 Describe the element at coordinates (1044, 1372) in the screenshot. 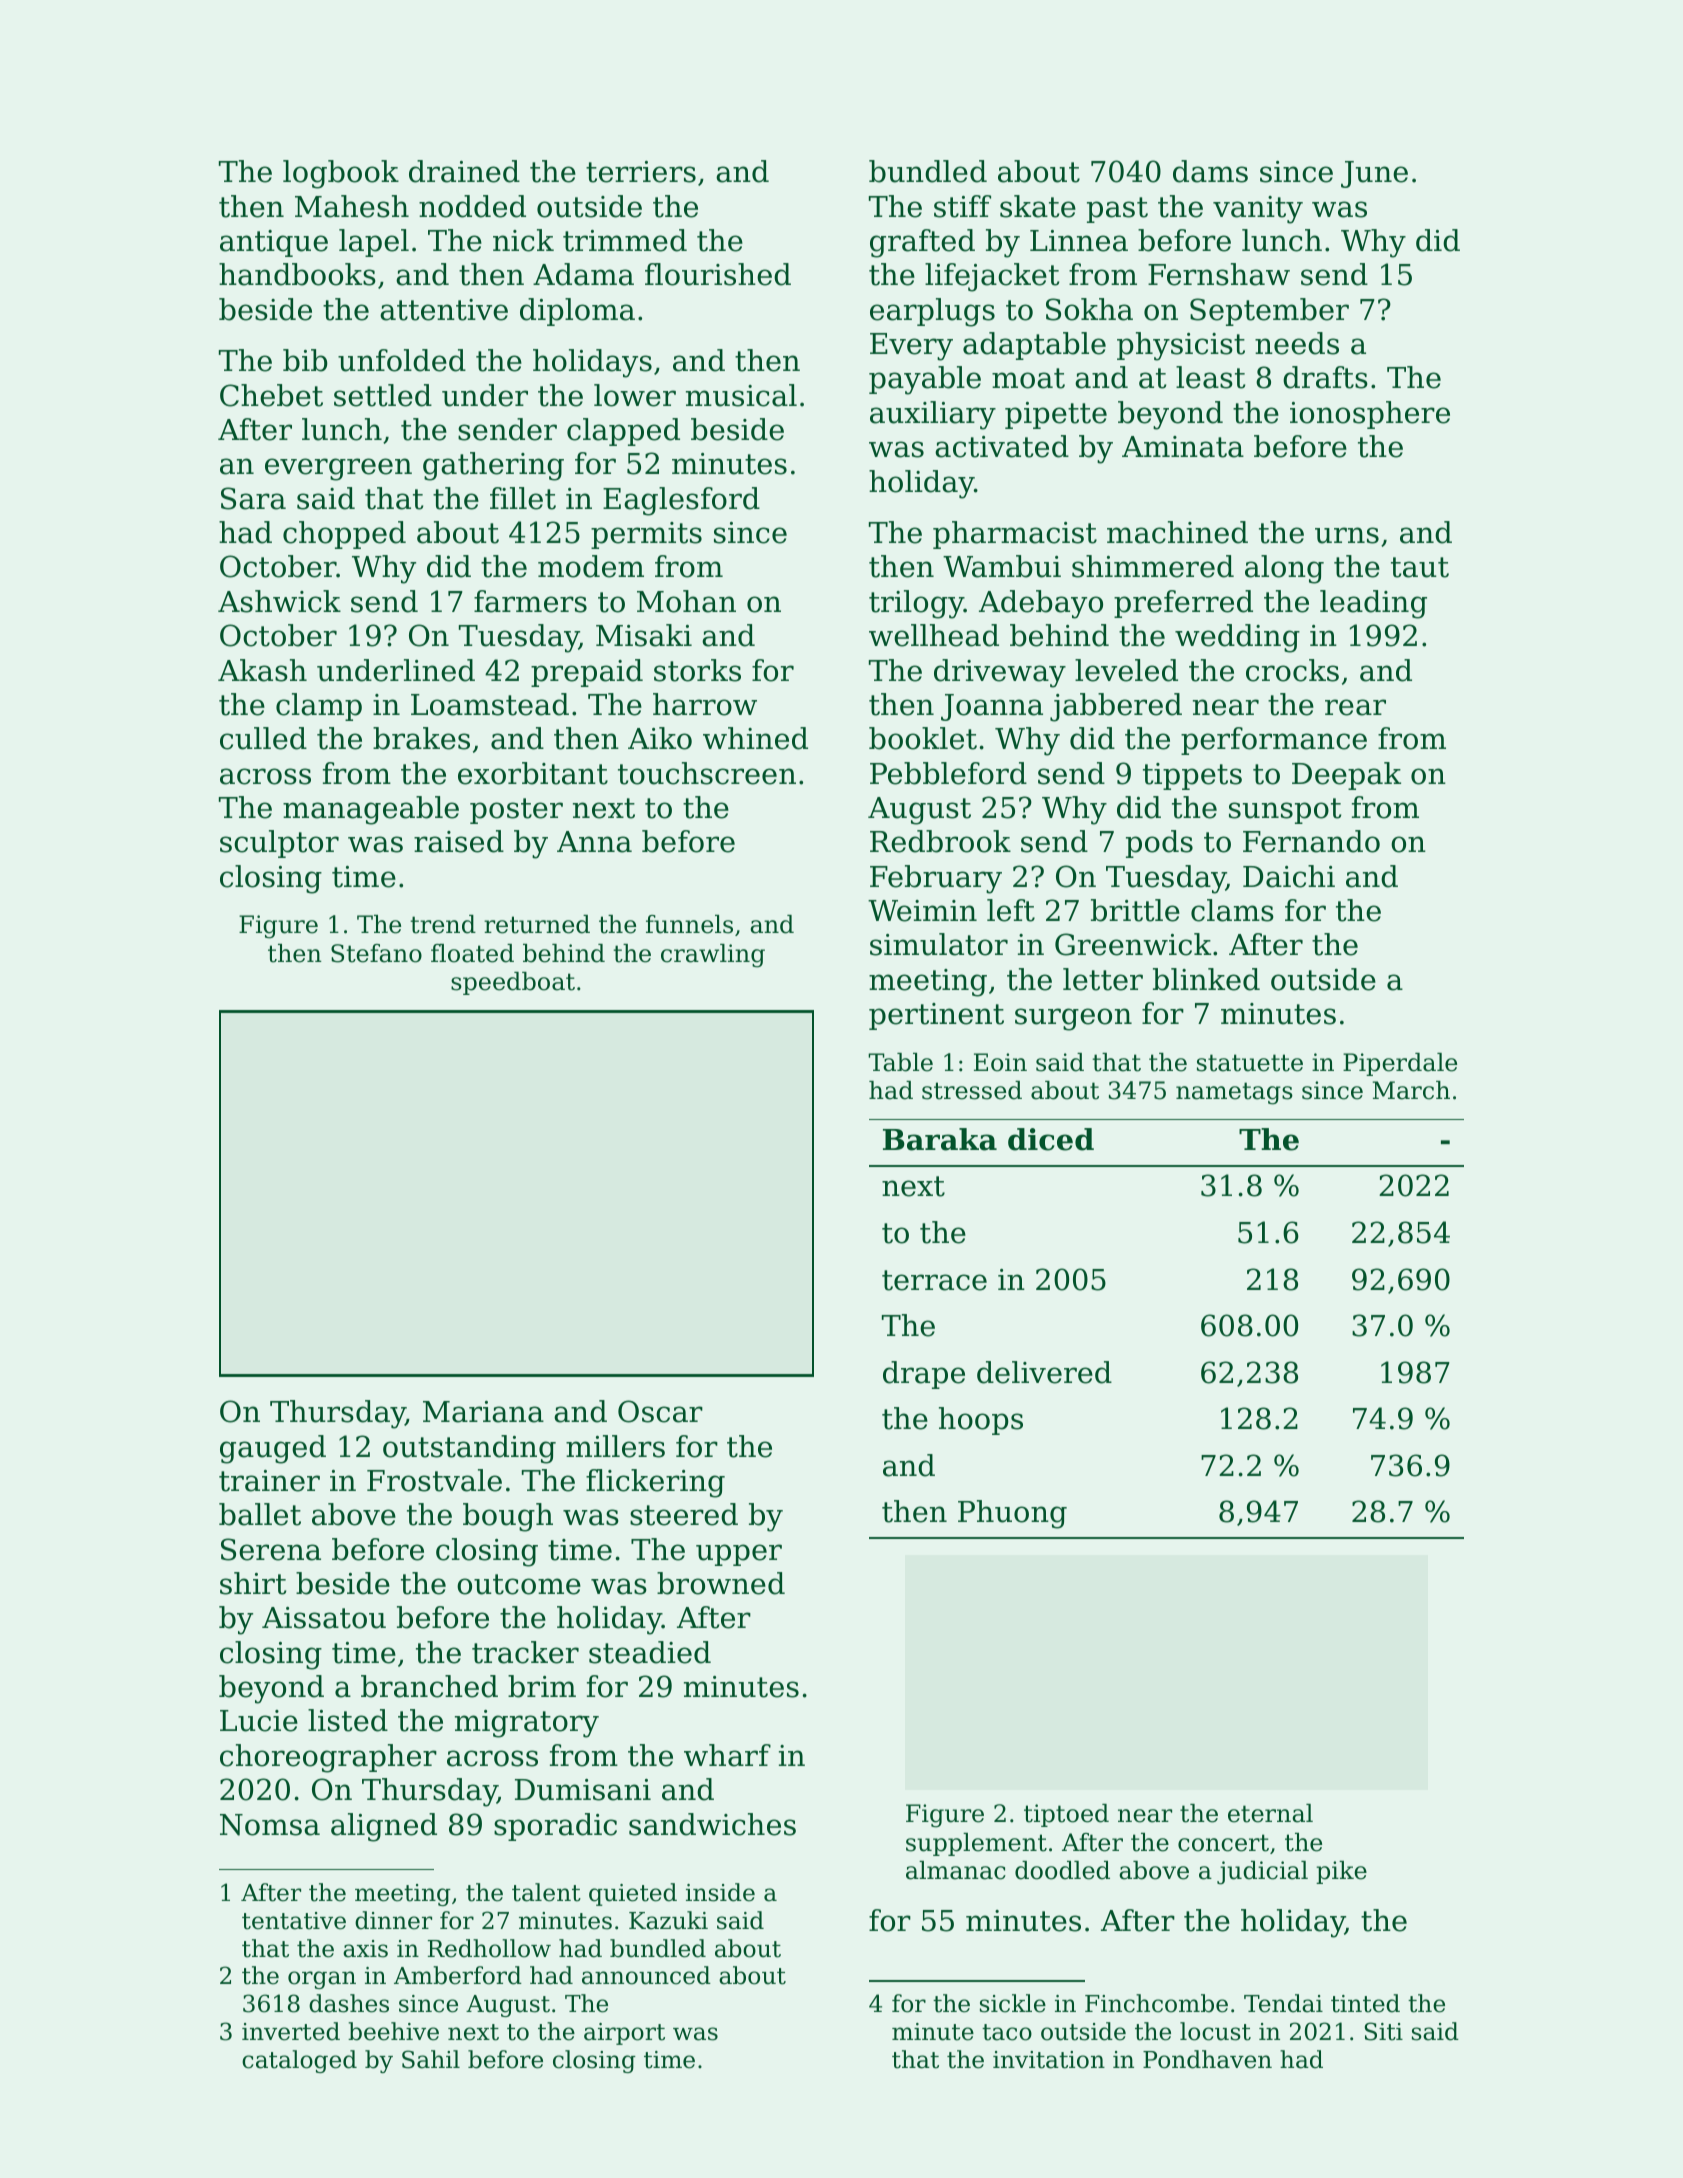

I see `delivered` at that location.
